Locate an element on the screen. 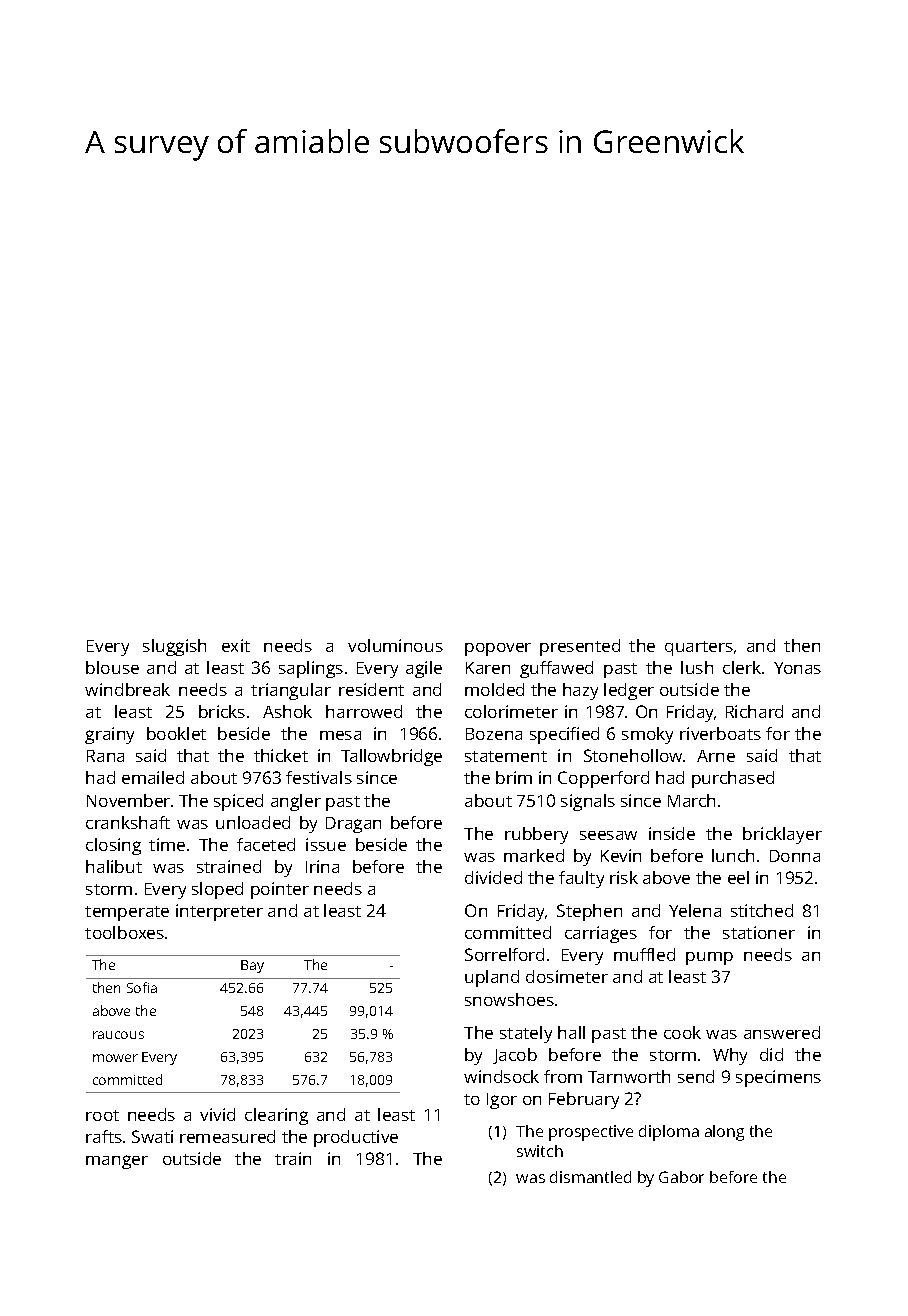  windbreak is located at coordinates (127, 689).
